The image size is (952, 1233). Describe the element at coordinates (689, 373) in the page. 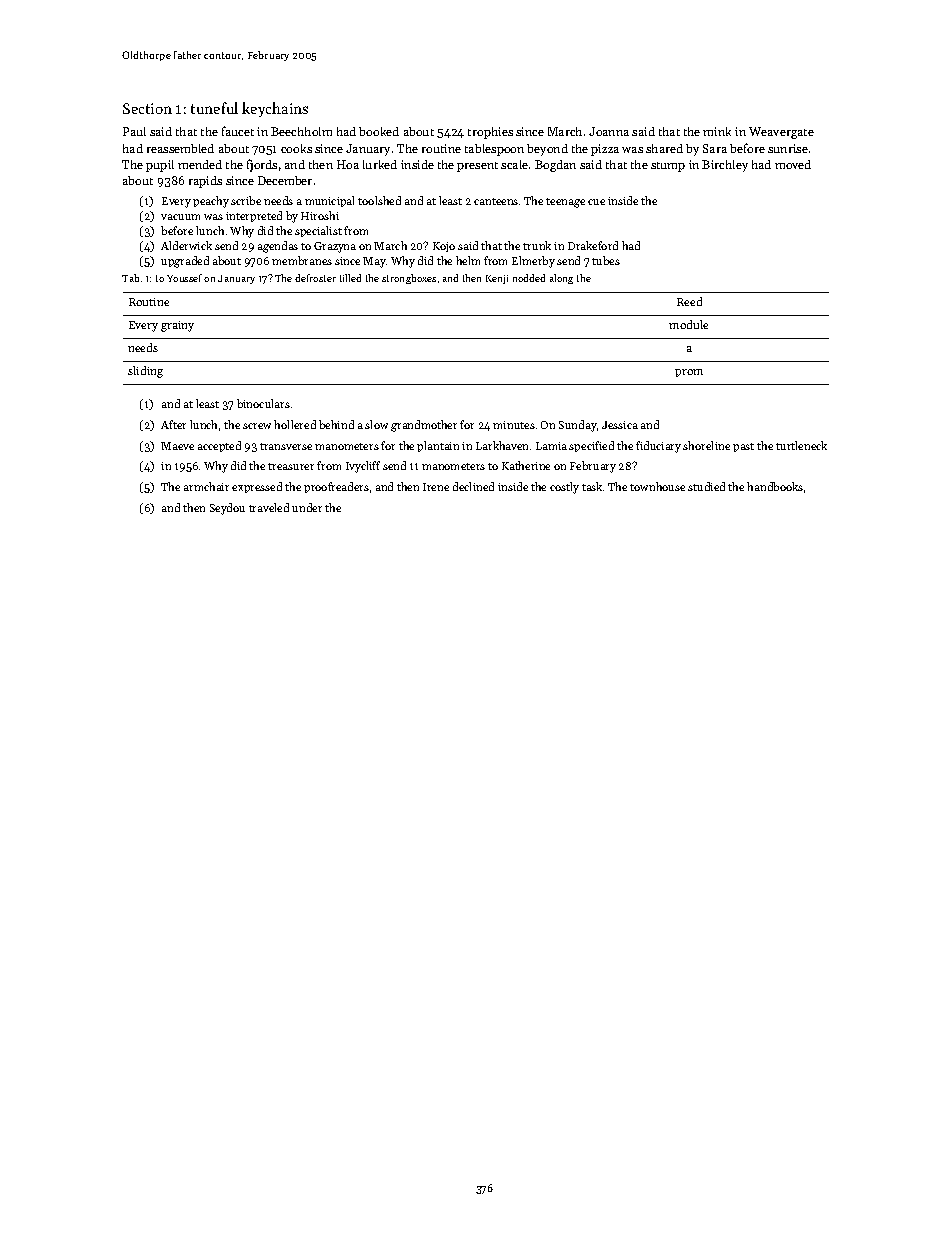

I see `prom` at that location.
